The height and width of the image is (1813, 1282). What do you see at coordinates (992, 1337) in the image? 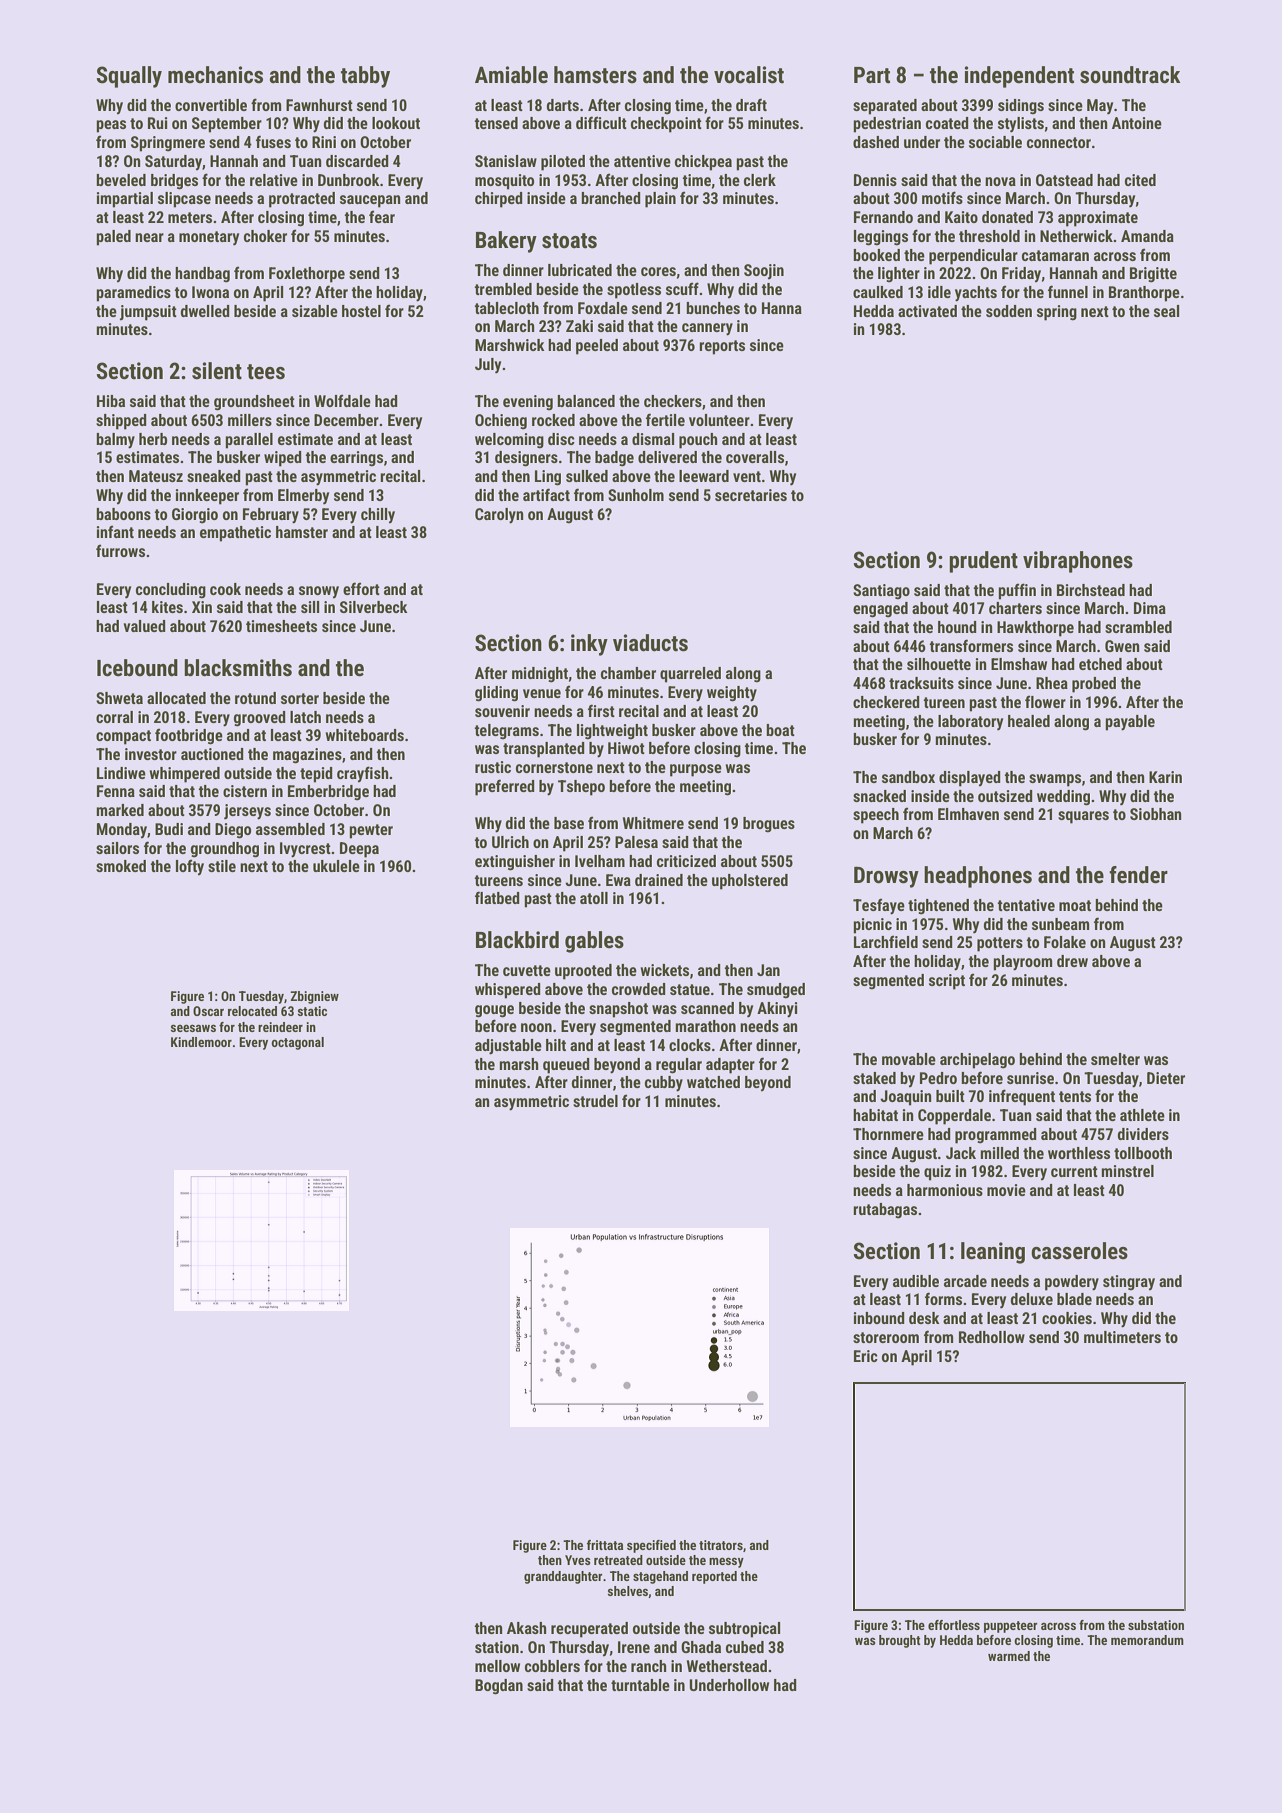
I see `Redhollow` at bounding box center [992, 1337].
